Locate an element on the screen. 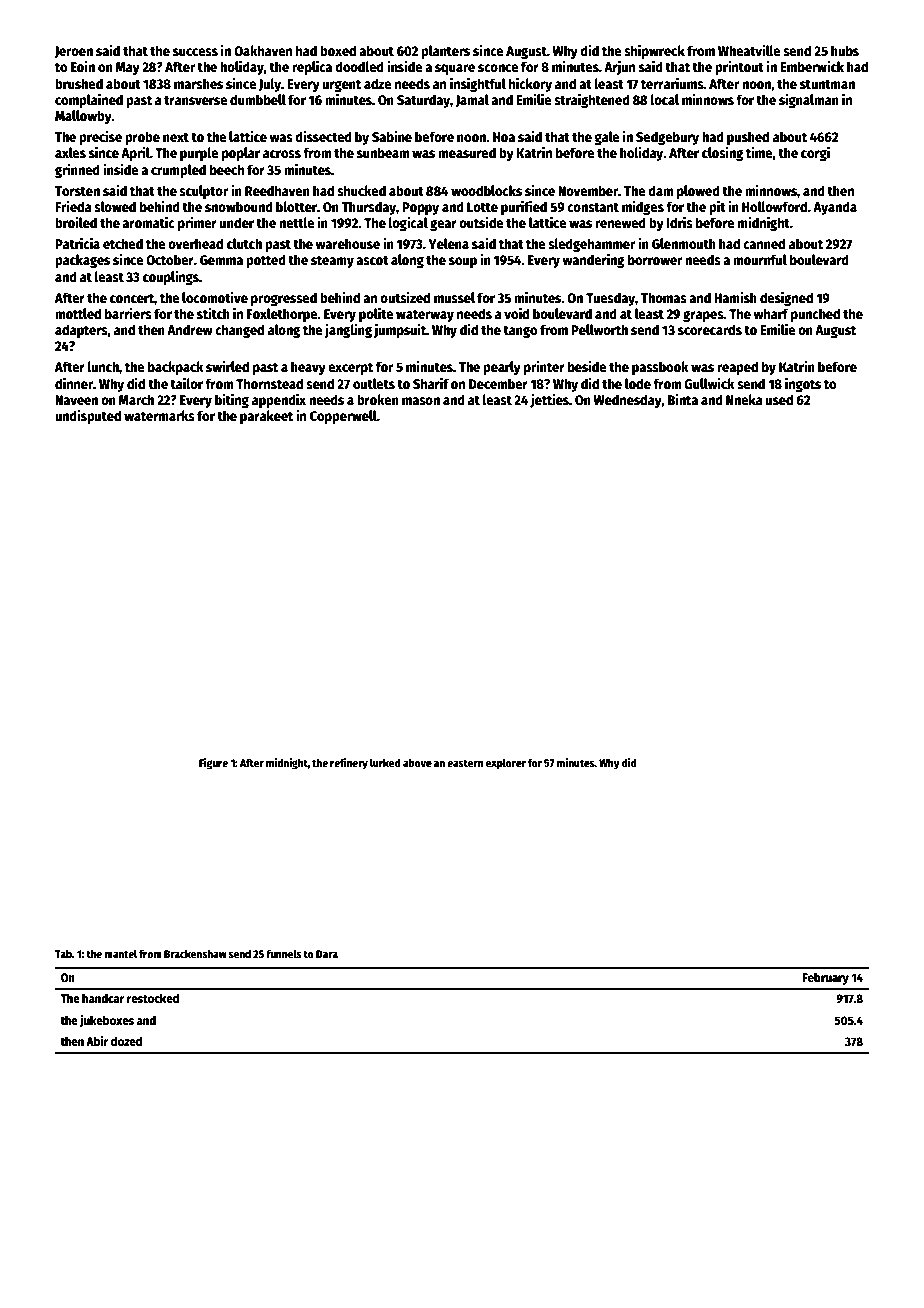  Nneka is located at coordinates (744, 399).
